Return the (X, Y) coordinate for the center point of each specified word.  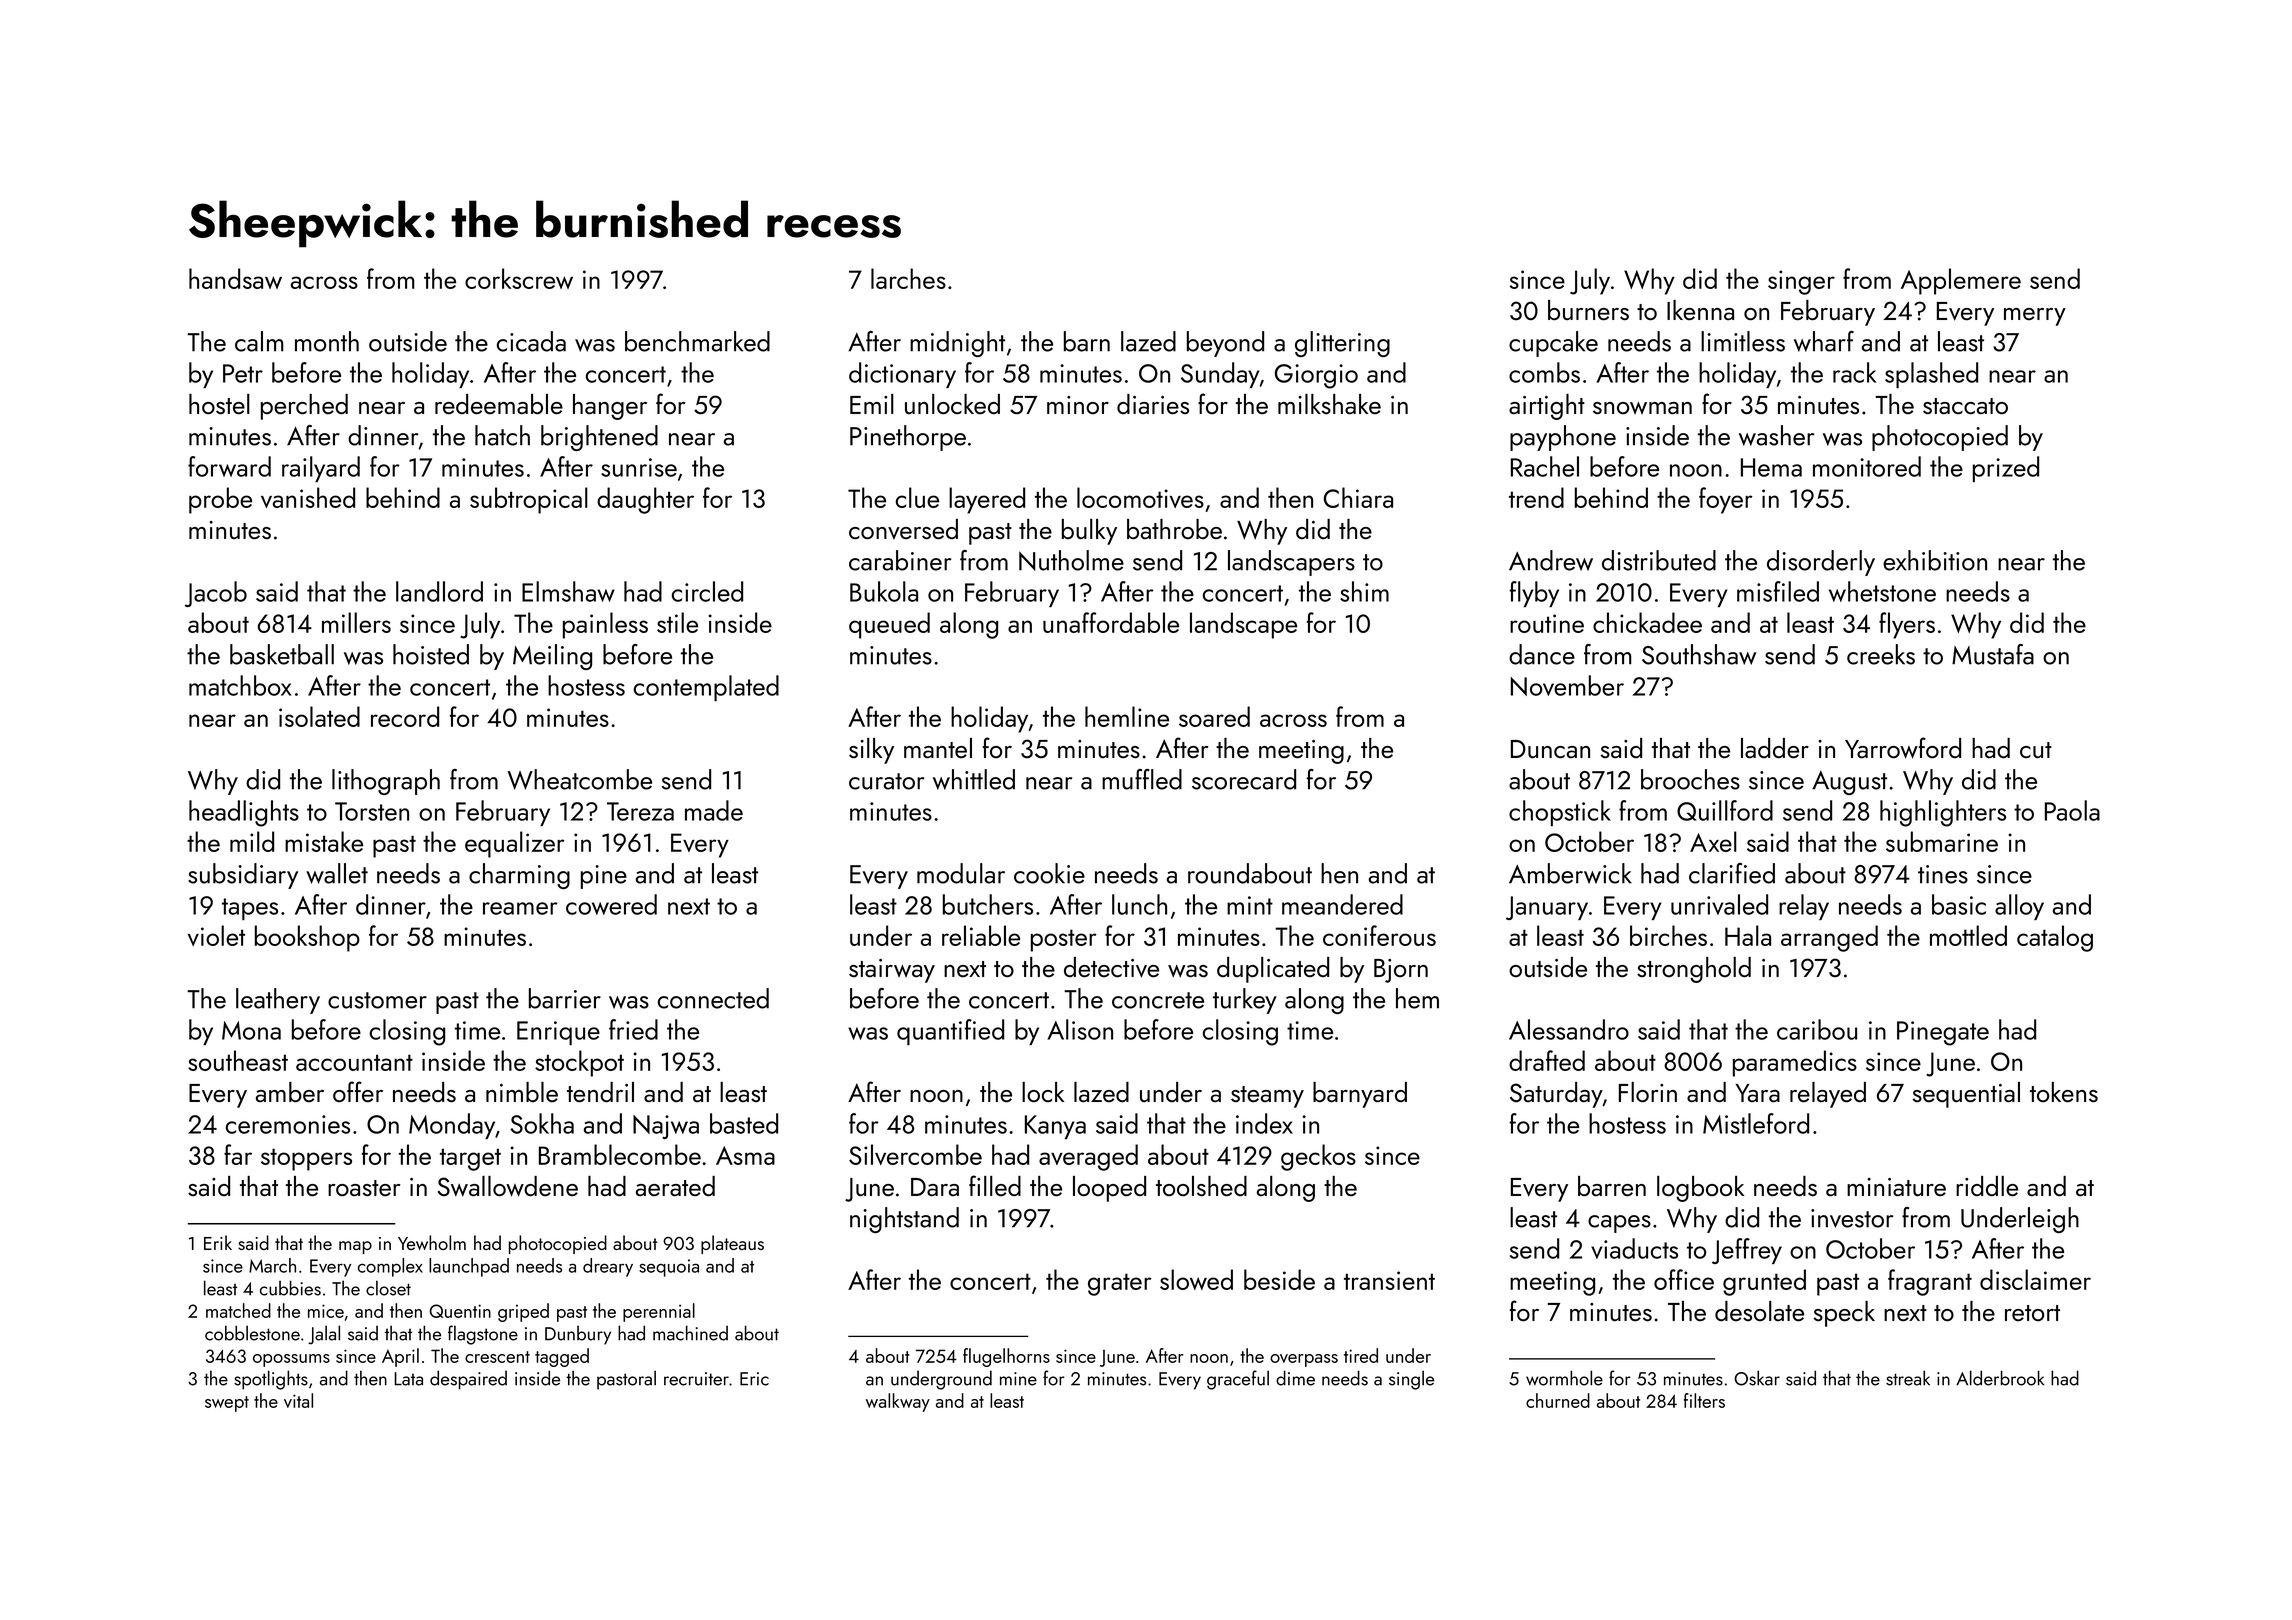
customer (377, 1000)
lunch (1139, 904)
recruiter (696, 1379)
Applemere (1961, 281)
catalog (2055, 938)
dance (1542, 654)
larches (908, 278)
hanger (610, 407)
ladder (1775, 748)
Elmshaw (568, 591)
